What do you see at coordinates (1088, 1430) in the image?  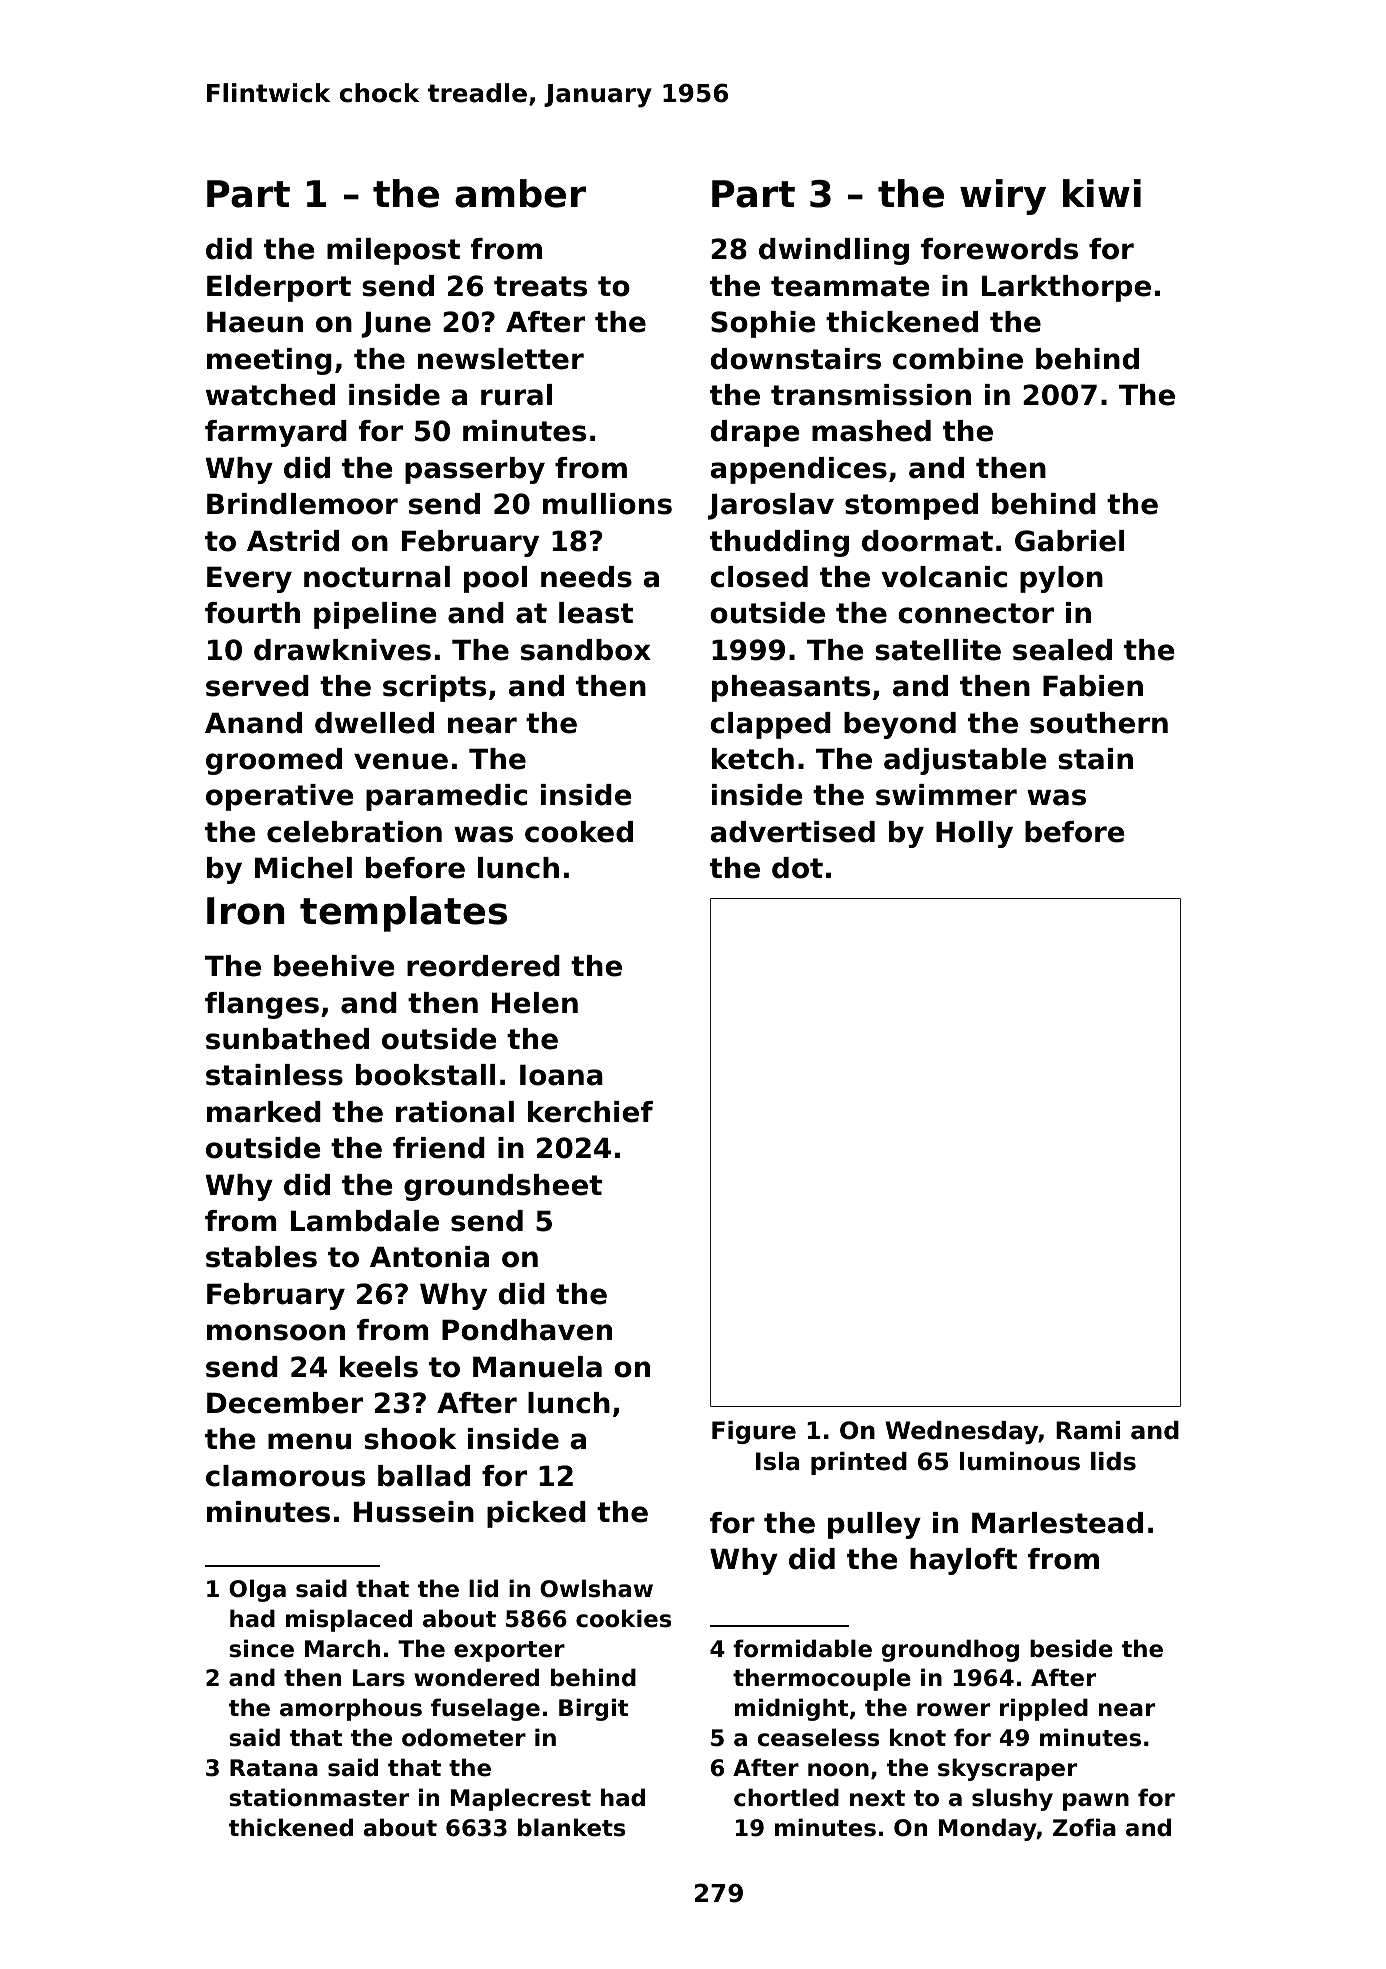 I see `Rami` at bounding box center [1088, 1430].
